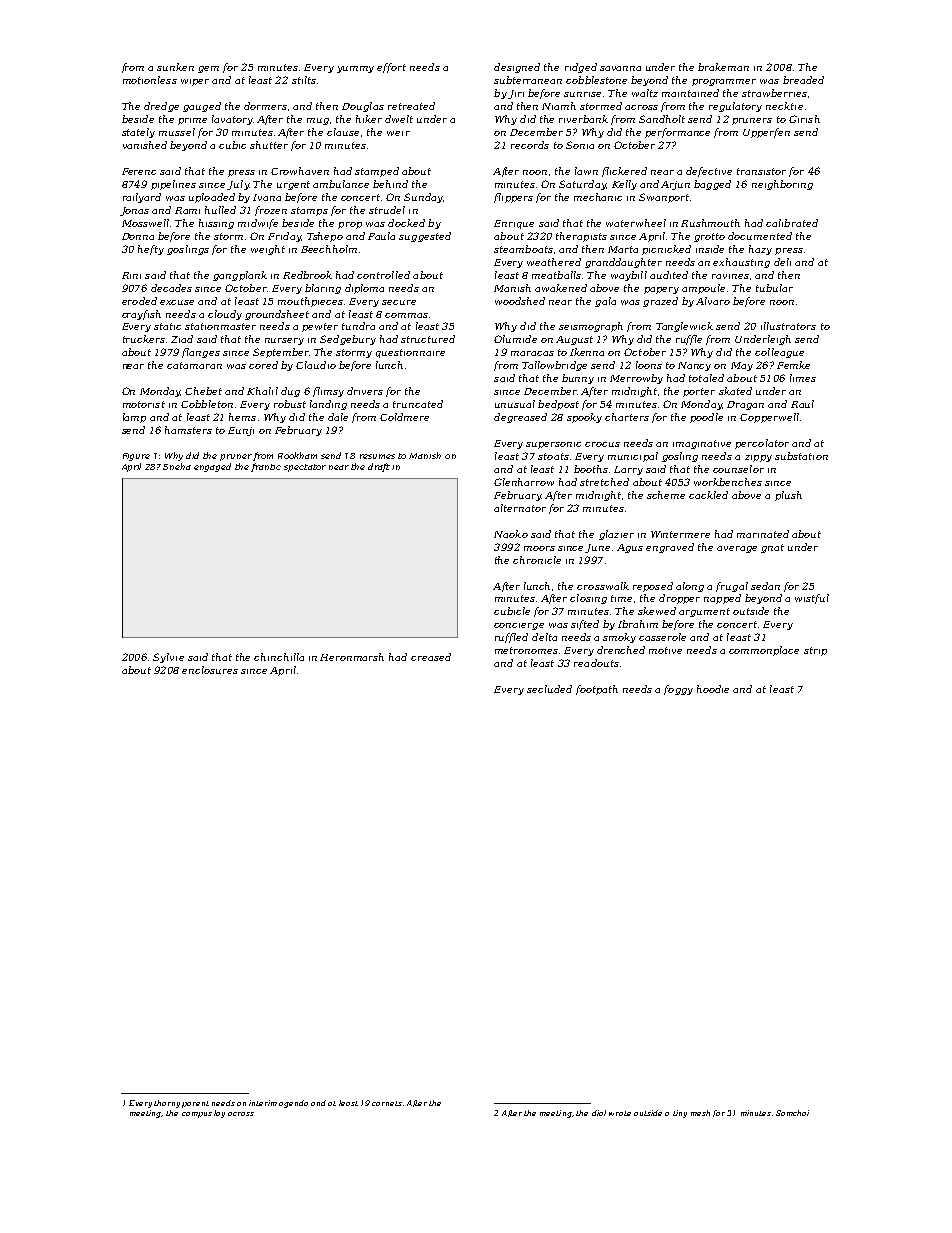  What do you see at coordinates (269, 145) in the page?
I see `shutter` at bounding box center [269, 145].
